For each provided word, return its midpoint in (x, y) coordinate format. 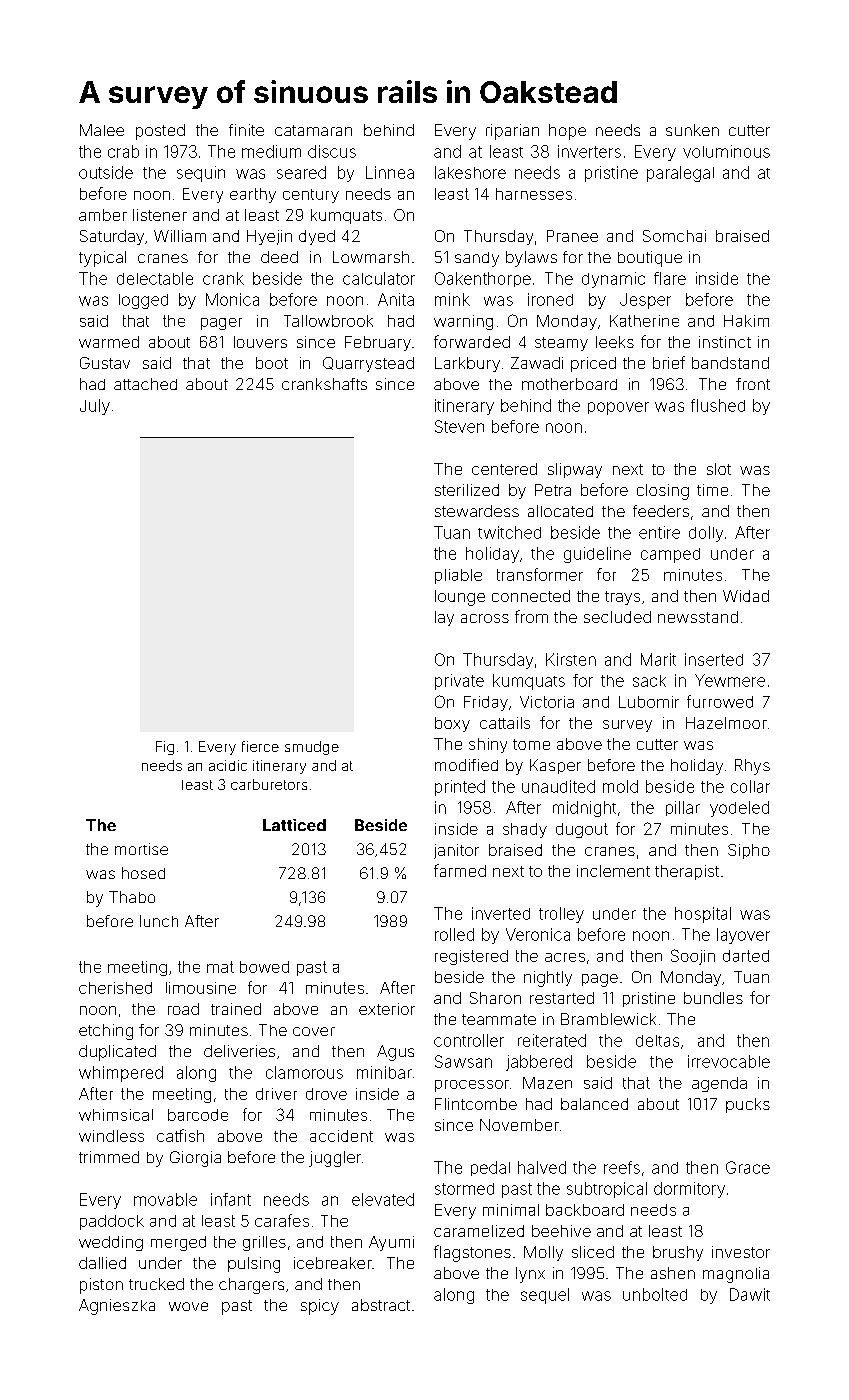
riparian (512, 132)
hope (567, 132)
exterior (387, 1009)
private (459, 682)
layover (743, 936)
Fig (165, 748)
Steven (459, 426)
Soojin (693, 957)
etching (106, 1032)
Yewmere (730, 680)
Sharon (495, 998)
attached (145, 384)
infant (231, 1199)
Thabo (132, 897)
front (753, 384)
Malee (102, 130)
